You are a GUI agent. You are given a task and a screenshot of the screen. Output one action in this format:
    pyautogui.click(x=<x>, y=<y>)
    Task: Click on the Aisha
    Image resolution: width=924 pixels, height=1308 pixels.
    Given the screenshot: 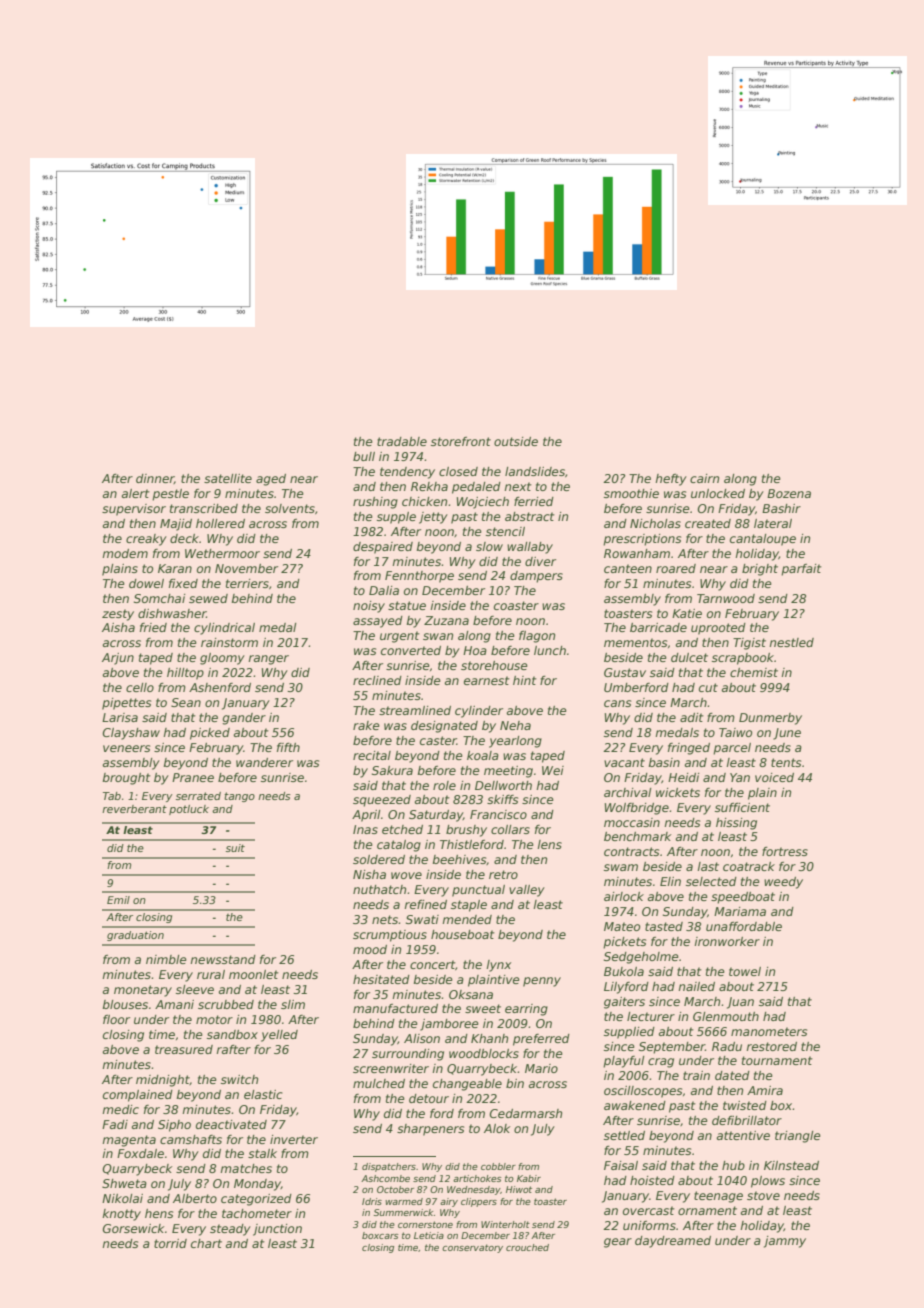 What is the action you would take?
    pyautogui.click(x=118, y=627)
